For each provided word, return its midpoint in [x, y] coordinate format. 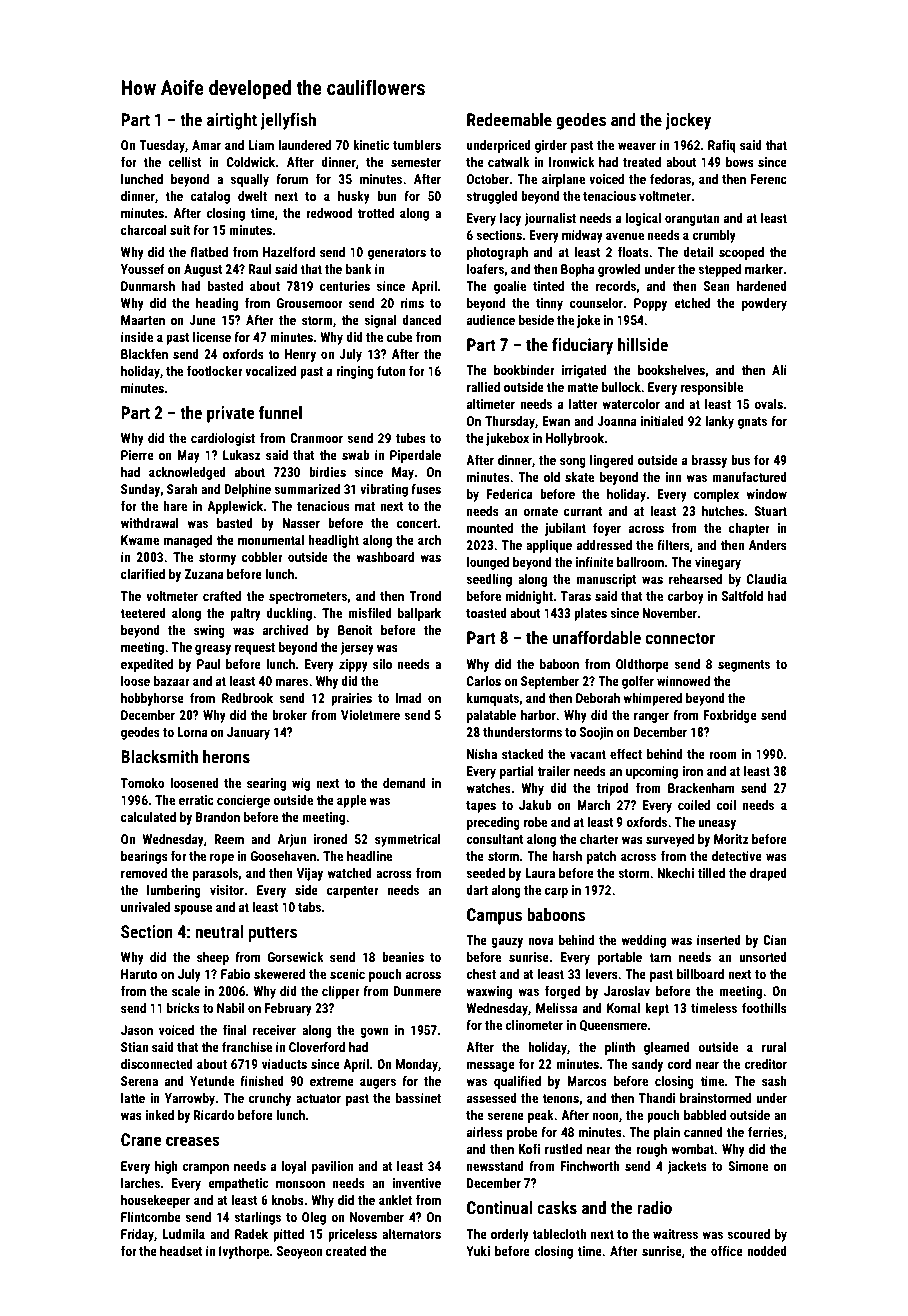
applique [549, 546]
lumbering [174, 891]
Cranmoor [316, 438]
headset [181, 1251]
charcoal [144, 230]
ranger [651, 717]
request [255, 649]
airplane [563, 180]
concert [417, 523]
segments [744, 666]
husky [354, 197]
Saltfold [742, 595]
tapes [481, 807]
